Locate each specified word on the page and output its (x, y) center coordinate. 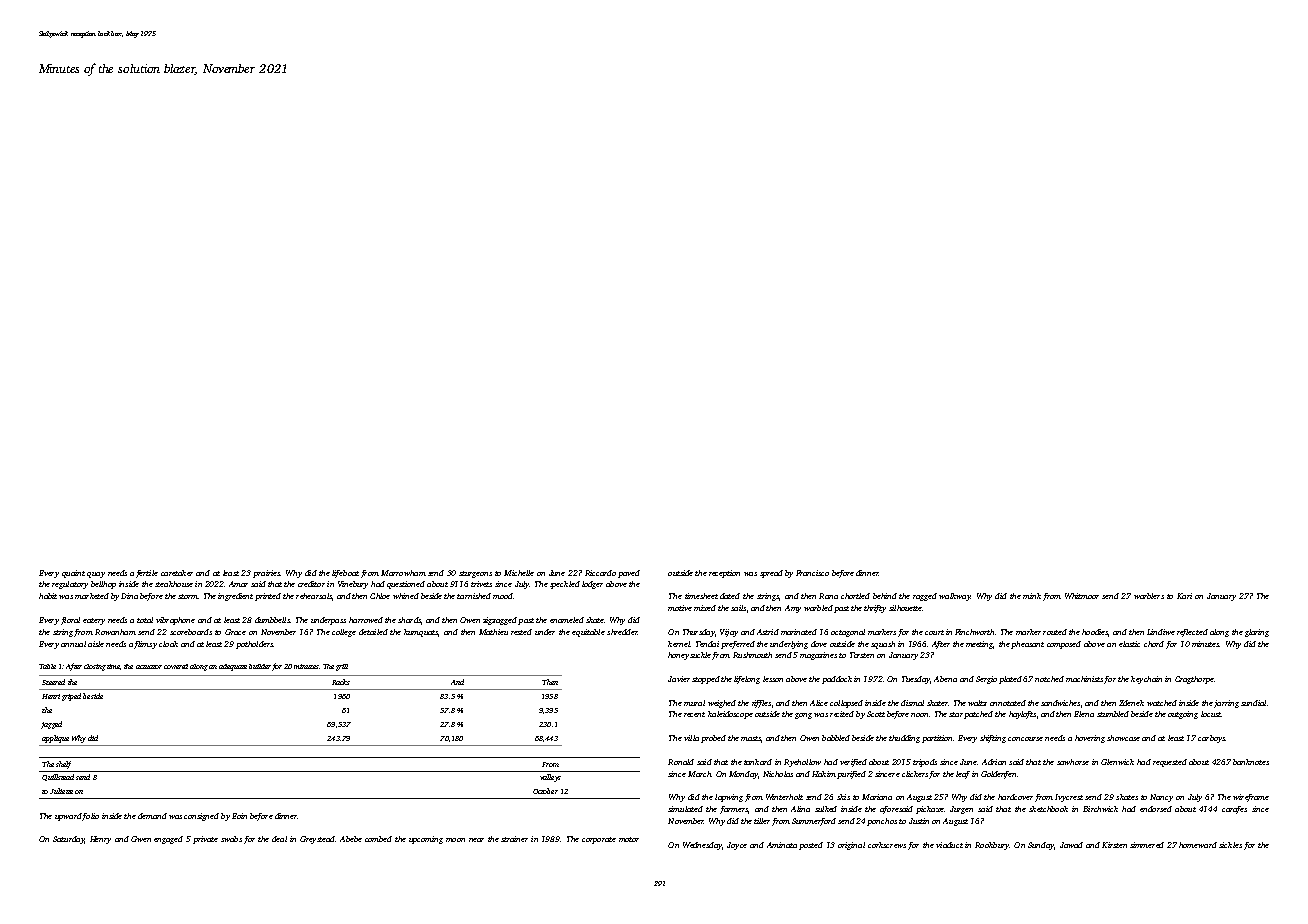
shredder (622, 632)
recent (694, 714)
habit (48, 596)
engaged (168, 840)
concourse (1025, 739)
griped (71, 697)
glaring (1257, 633)
